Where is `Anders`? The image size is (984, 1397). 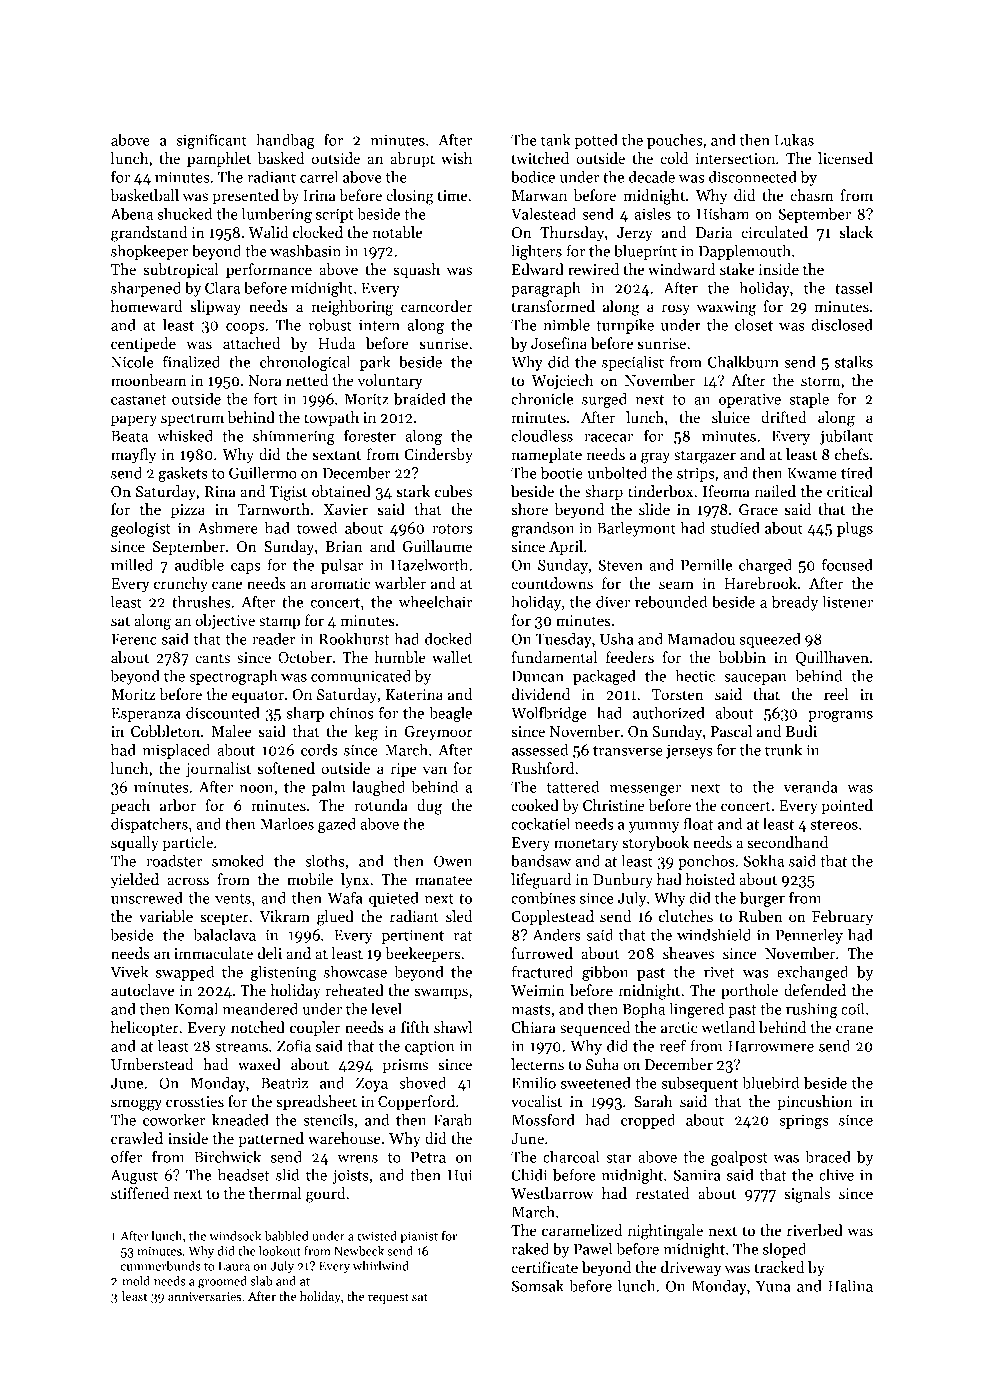 Anders is located at coordinates (556, 935).
